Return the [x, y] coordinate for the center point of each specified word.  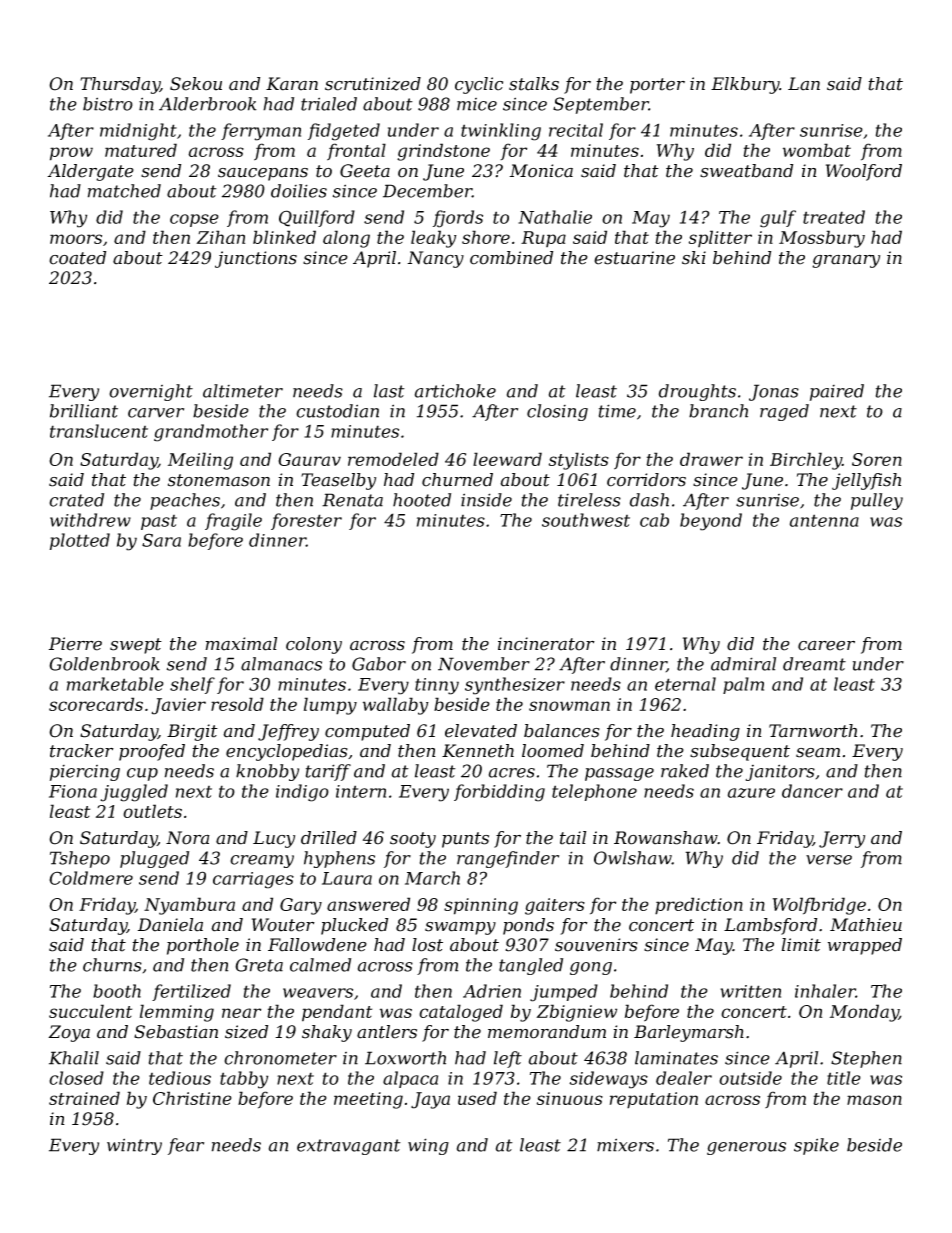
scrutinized [373, 84]
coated [77, 258]
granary [846, 261]
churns [112, 965]
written [750, 991]
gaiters [555, 906]
